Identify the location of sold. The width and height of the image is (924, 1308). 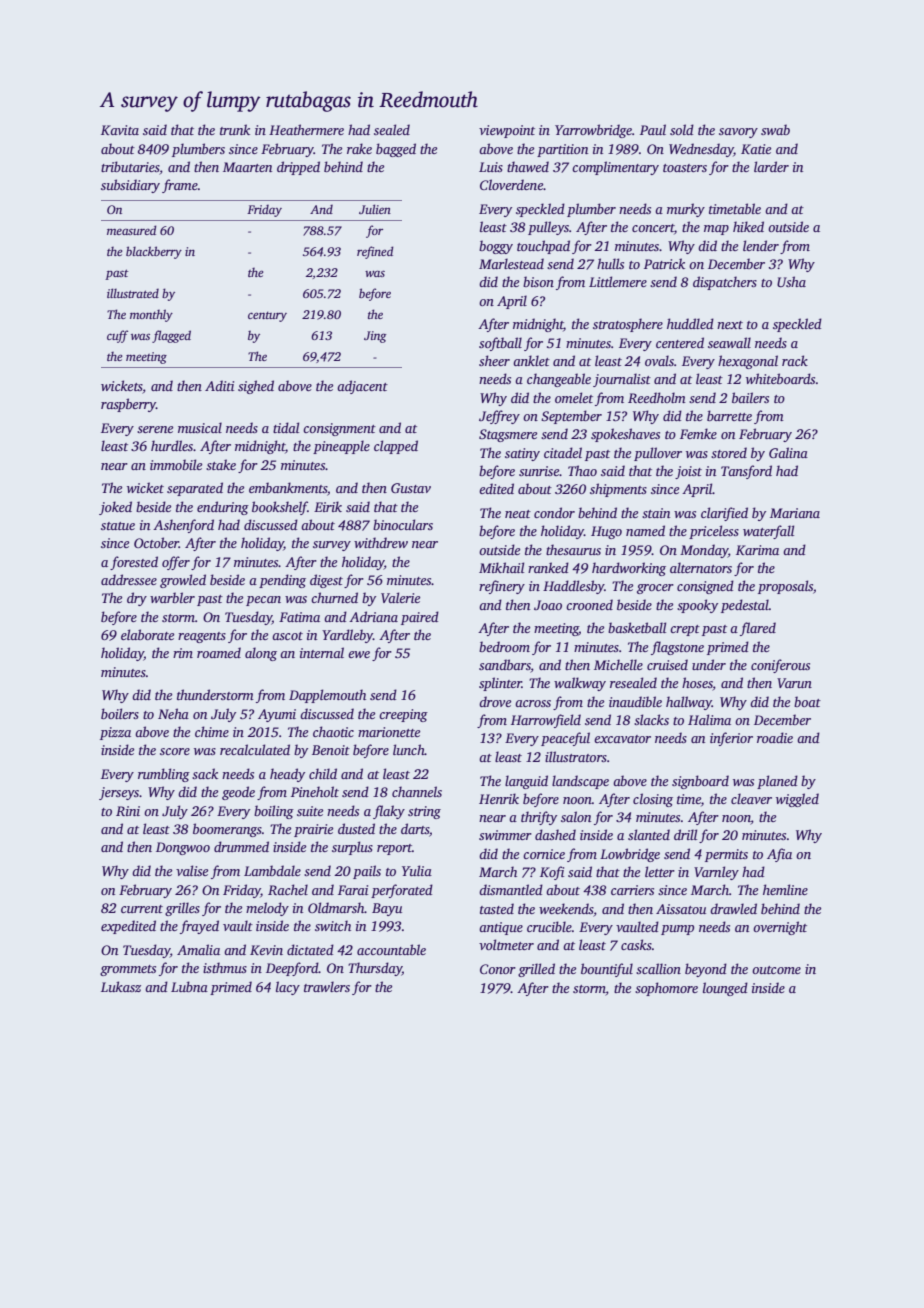
(682, 129).
